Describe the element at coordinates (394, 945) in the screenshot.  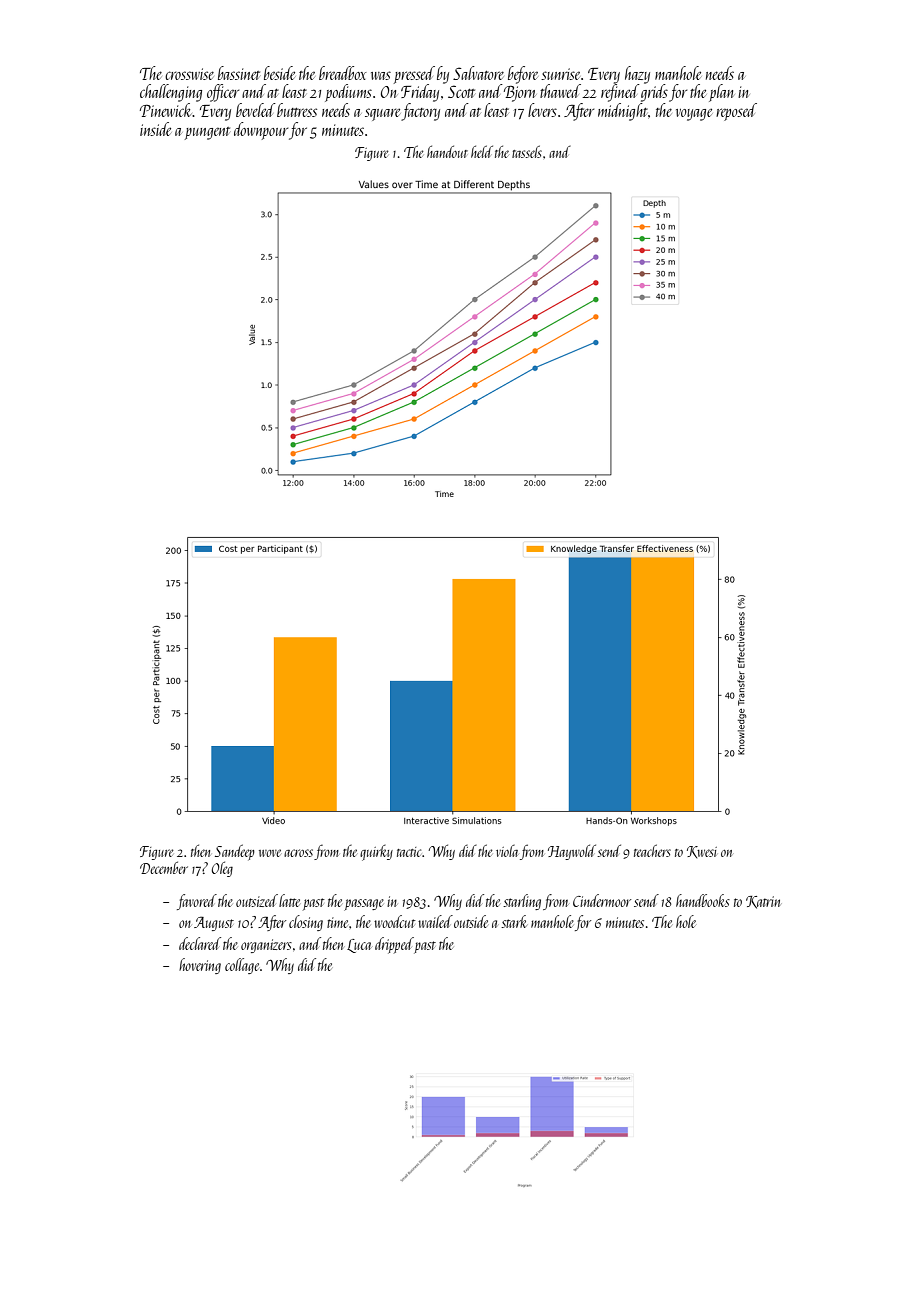
I see `dripped` at that location.
